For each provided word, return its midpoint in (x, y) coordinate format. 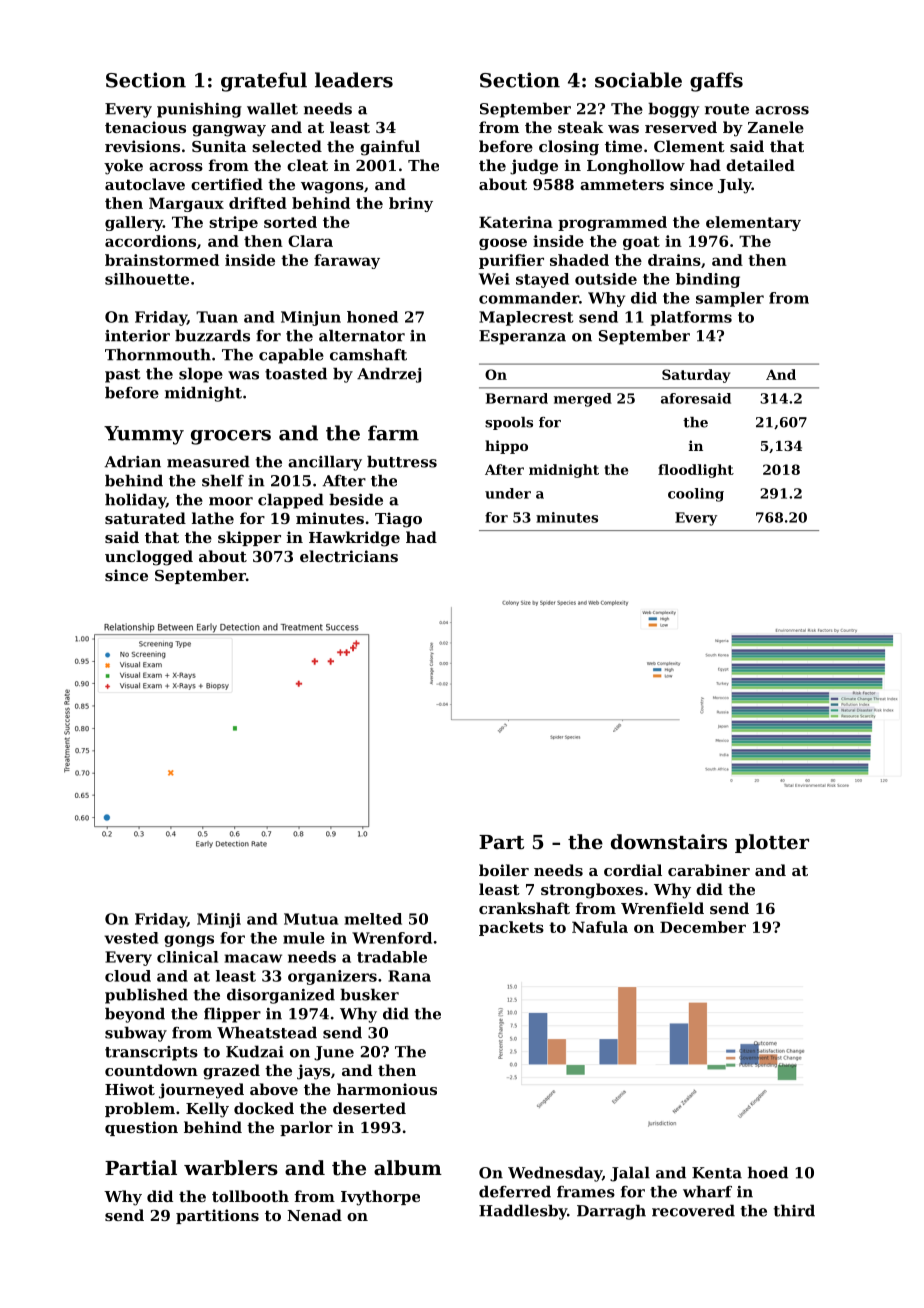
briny (411, 204)
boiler (504, 870)
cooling (696, 495)
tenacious (145, 127)
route (727, 109)
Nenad (314, 1215)
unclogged (149, 558)
